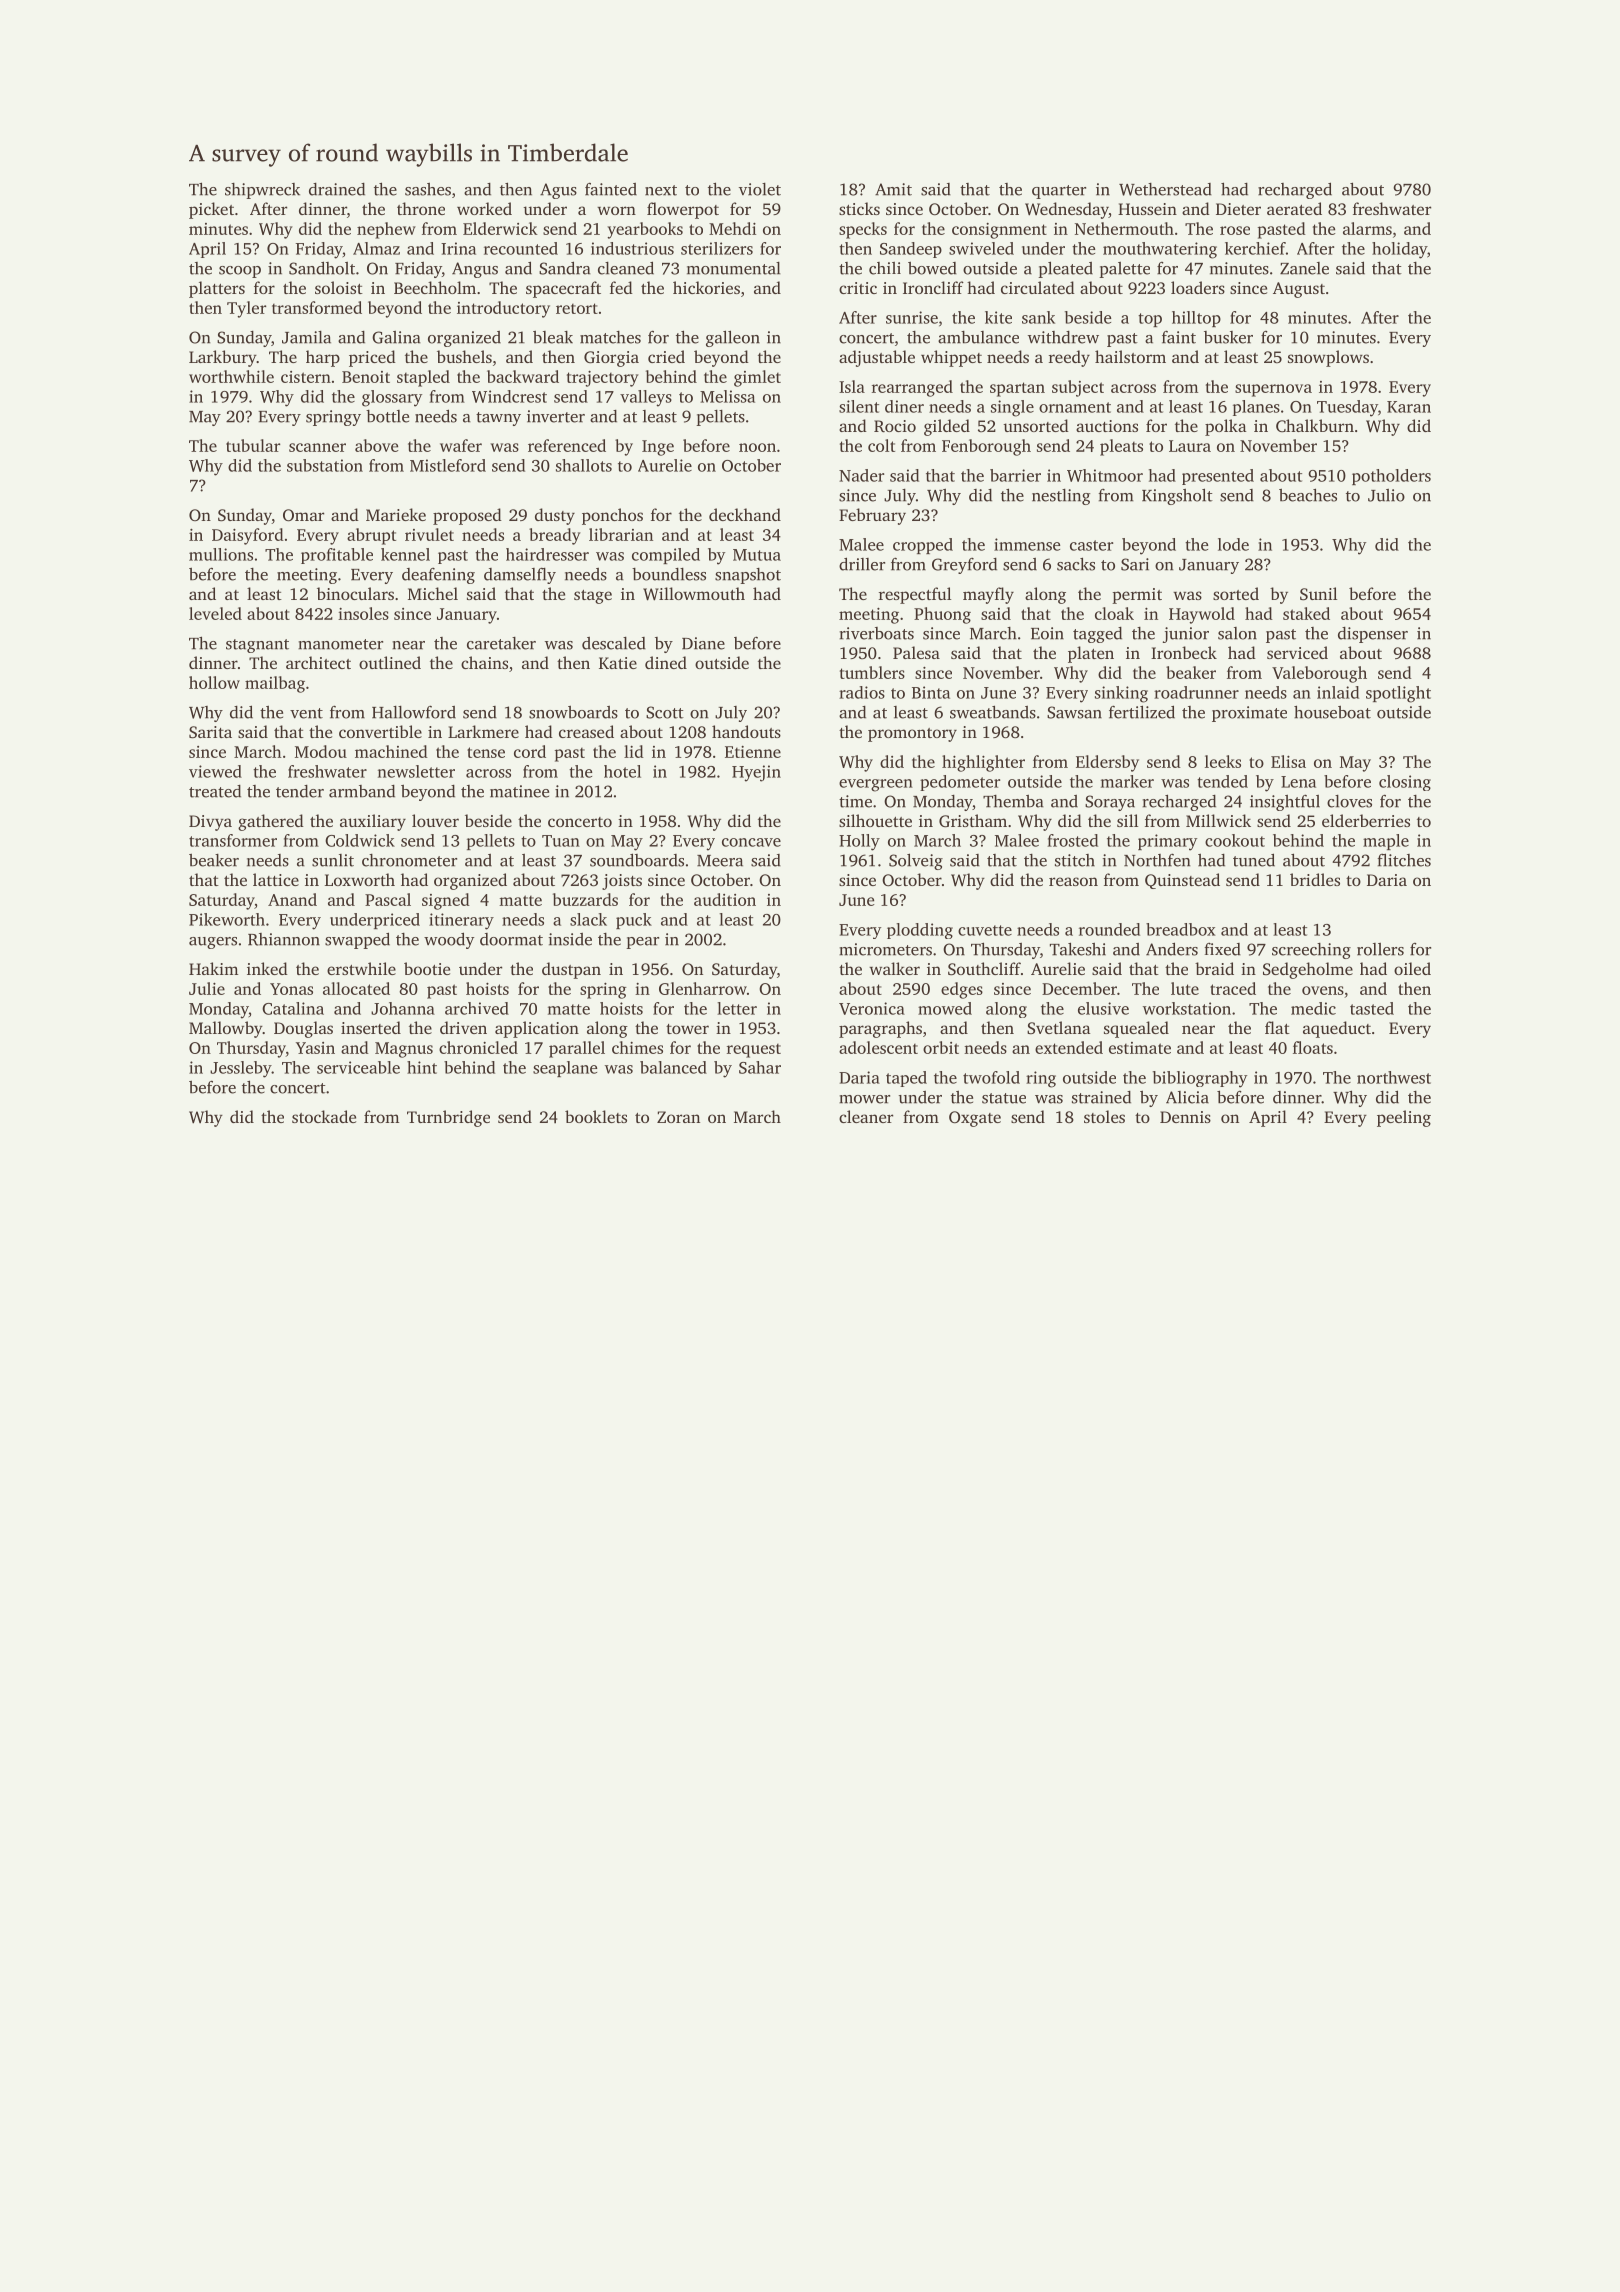 This screenshot has width=1620, height=2292. I want to click on platters, so click(217, 289).
